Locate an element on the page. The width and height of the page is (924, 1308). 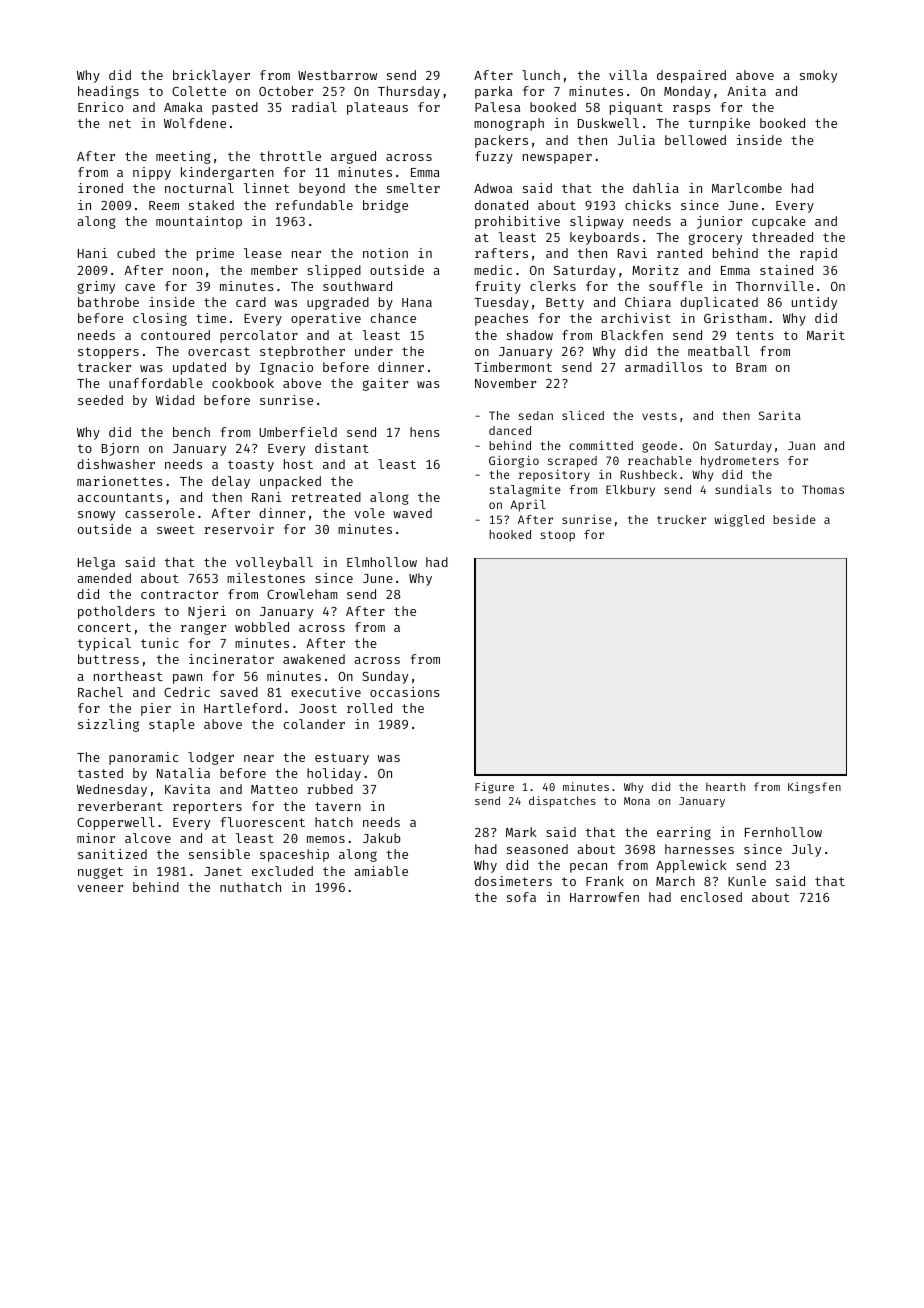
lease is located at coordinates (263, 253).
